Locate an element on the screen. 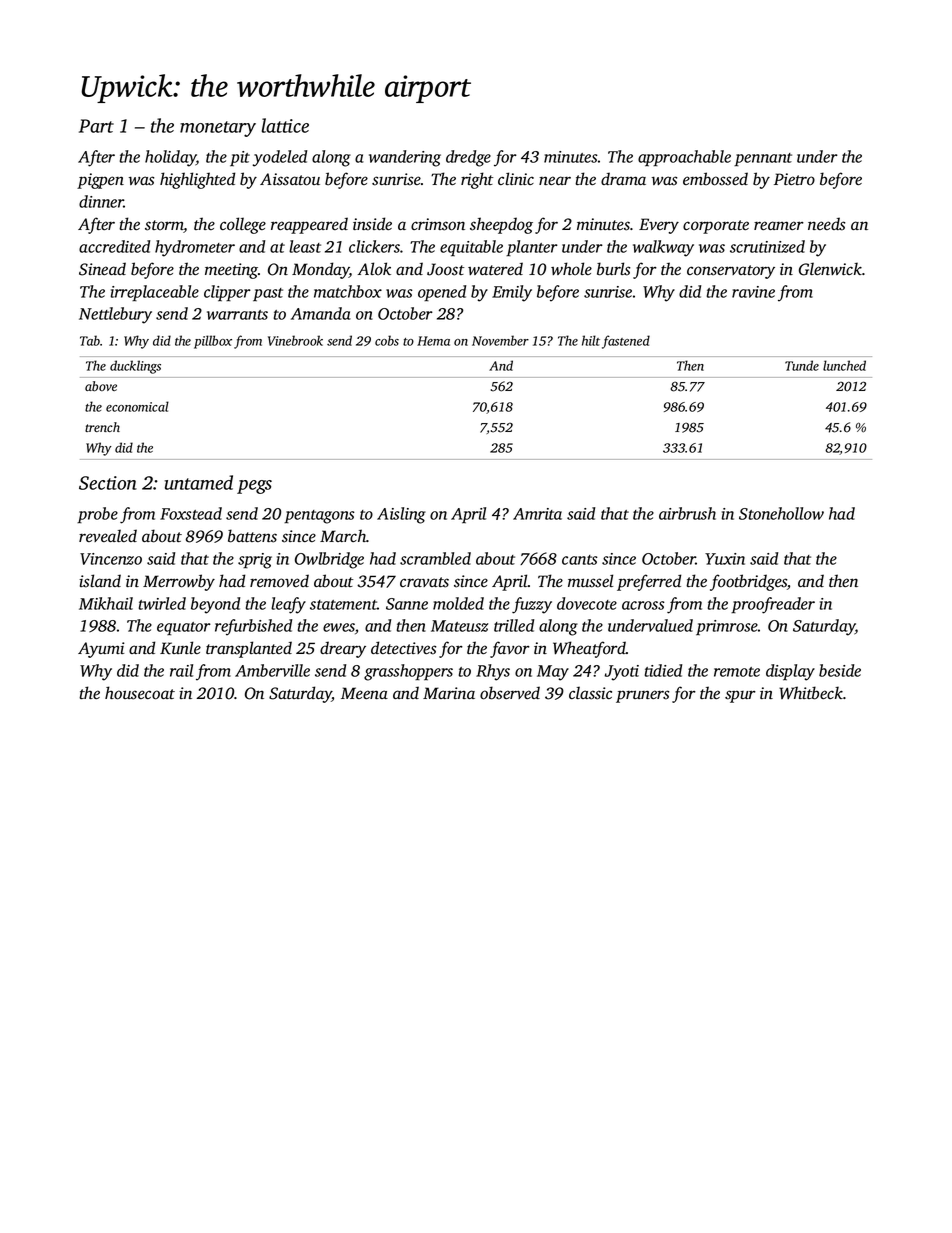  Amberville is located at coordinates (272, 670).
